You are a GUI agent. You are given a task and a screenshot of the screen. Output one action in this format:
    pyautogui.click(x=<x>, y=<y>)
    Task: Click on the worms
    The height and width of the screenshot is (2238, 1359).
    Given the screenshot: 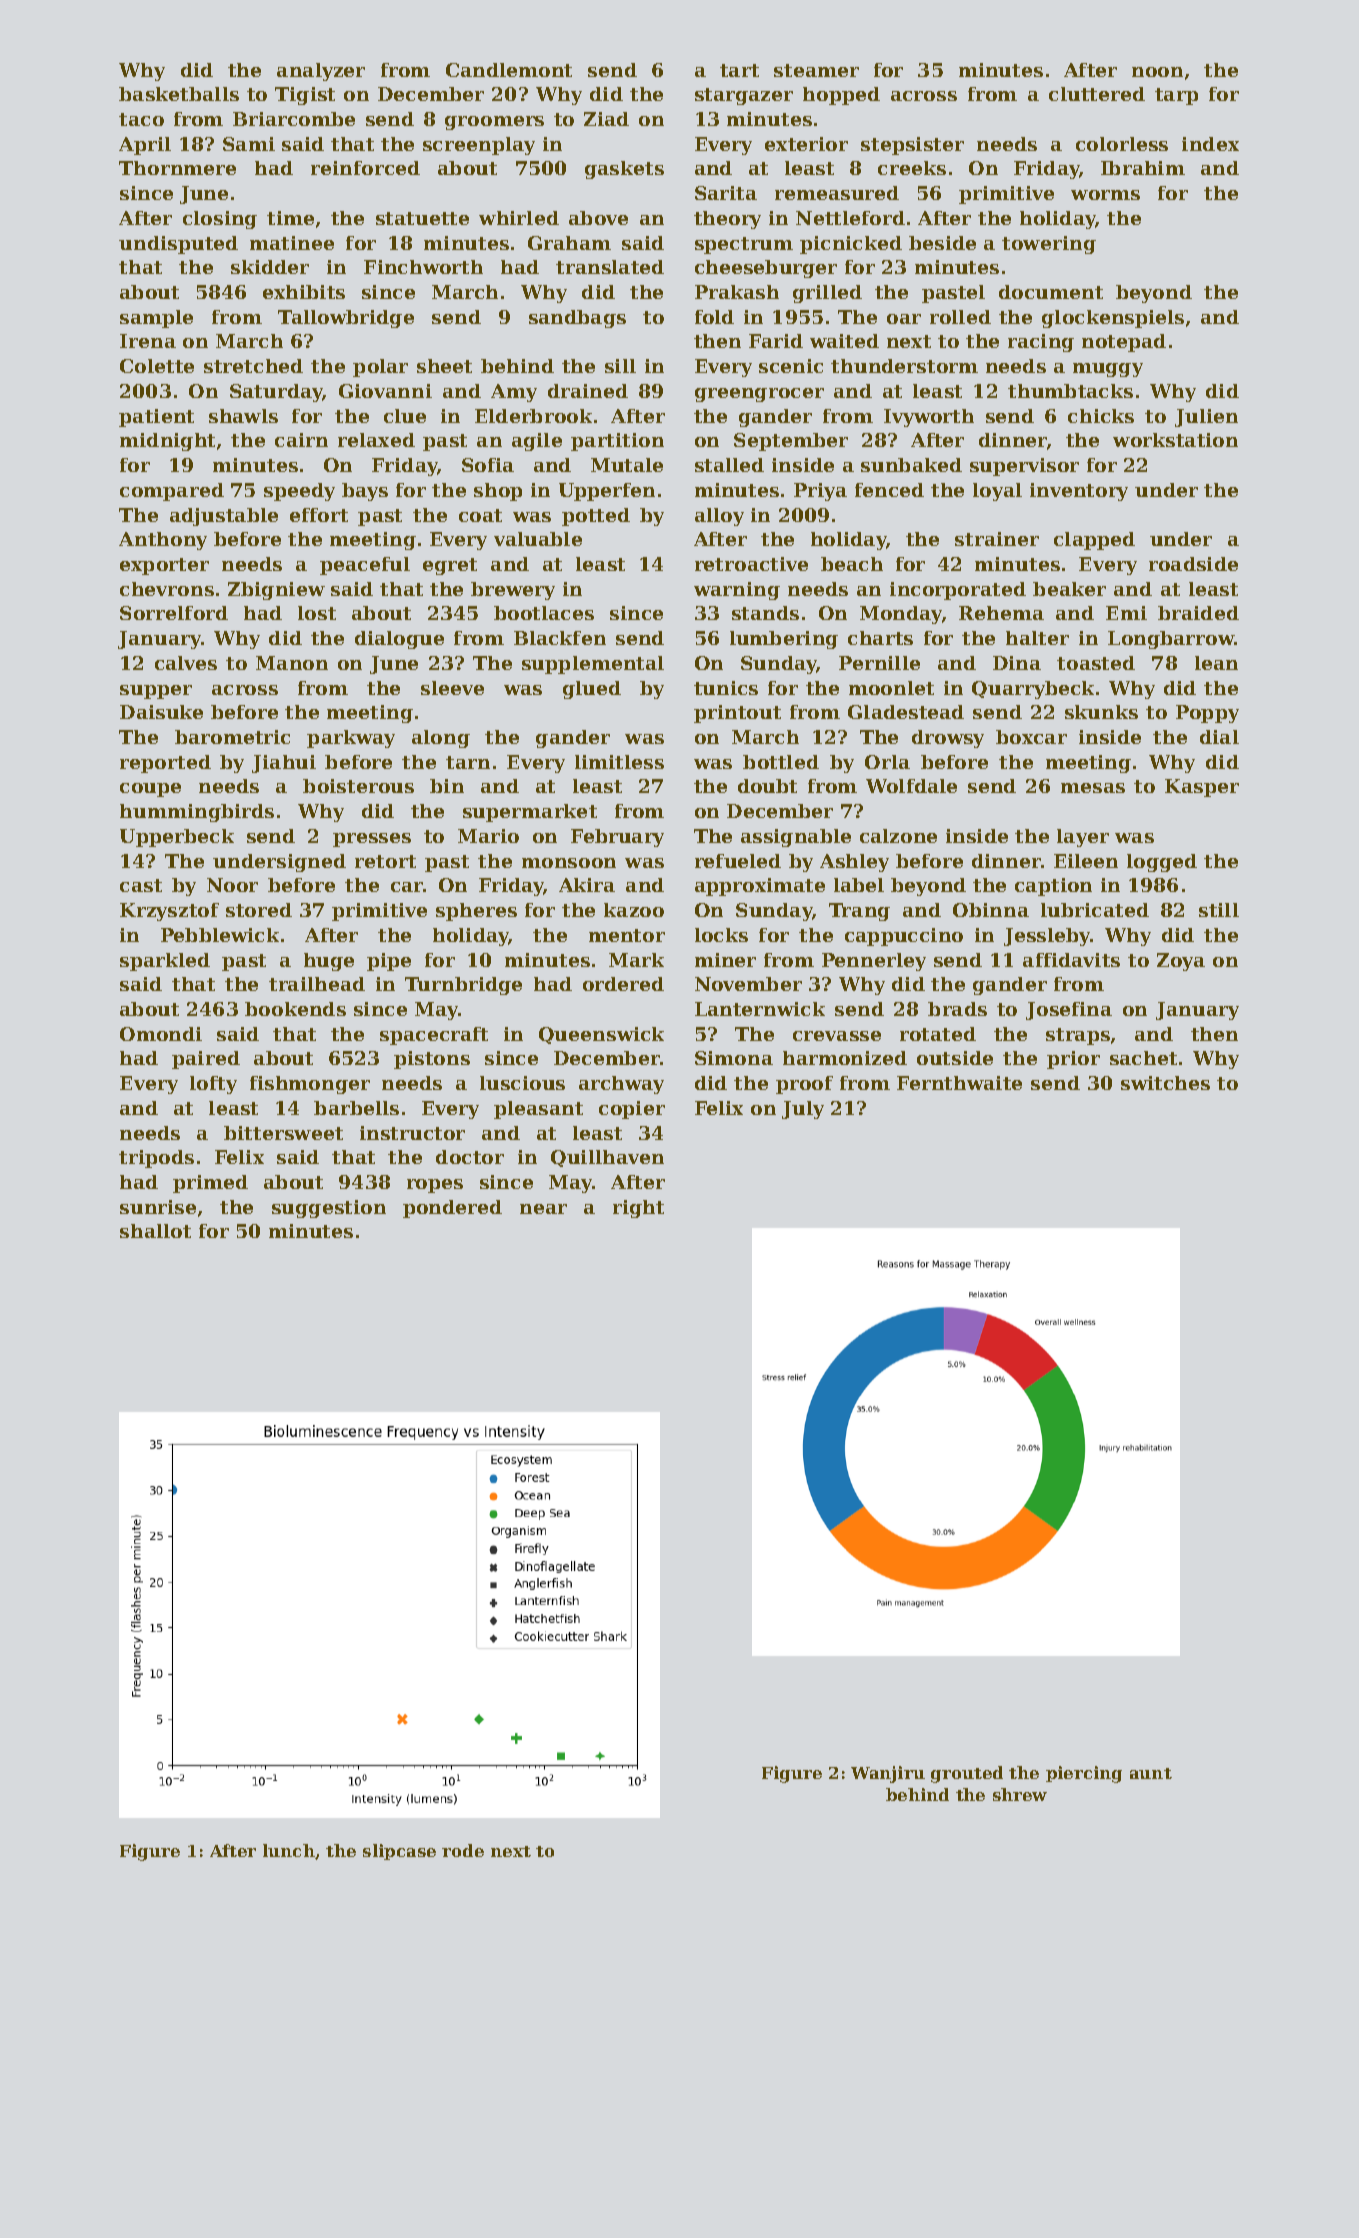 What is the action you would take?
    pyautogui.click(x=1105, y=195)
